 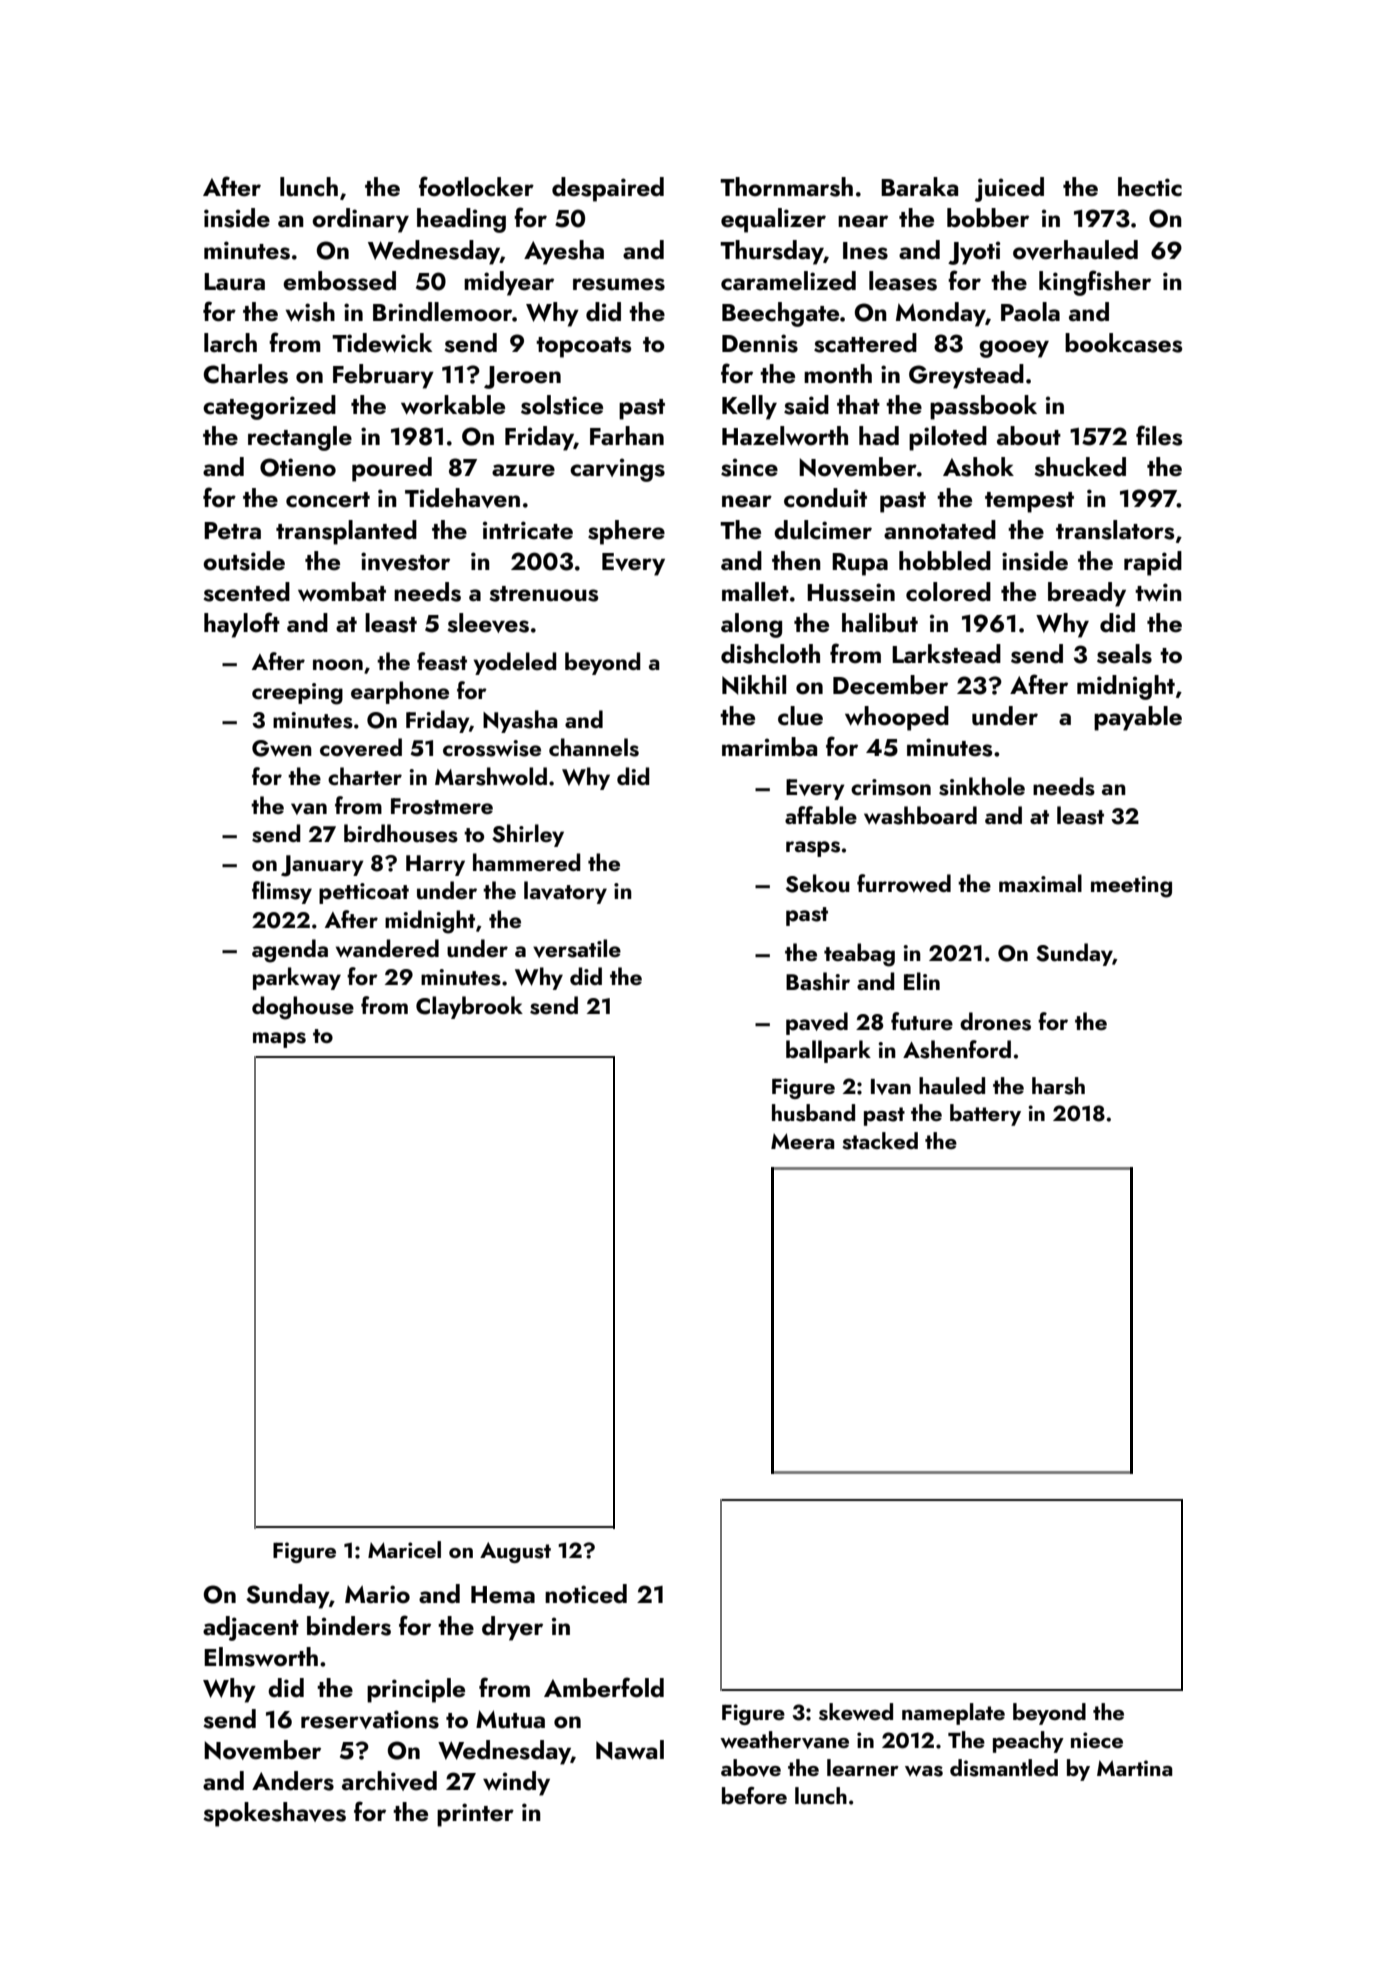 What do you see at coordinates (515, 663) in the image?
I see `yodeled` at bounding box center [515, 663].
